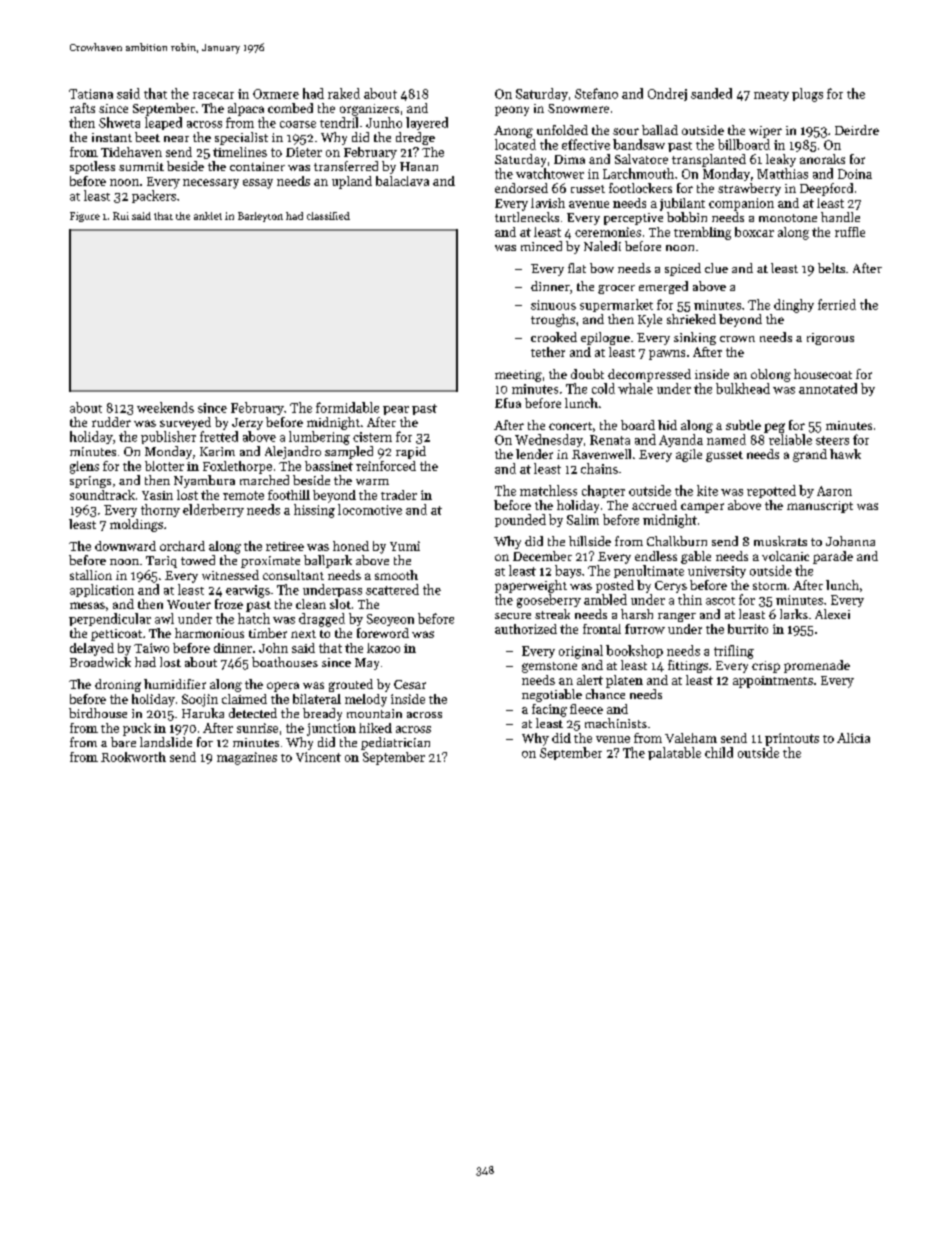 The image size is (952, 1233). Describe the element at coordinates (175, 684) in the screenshot. I see `humidifier` at that location.
